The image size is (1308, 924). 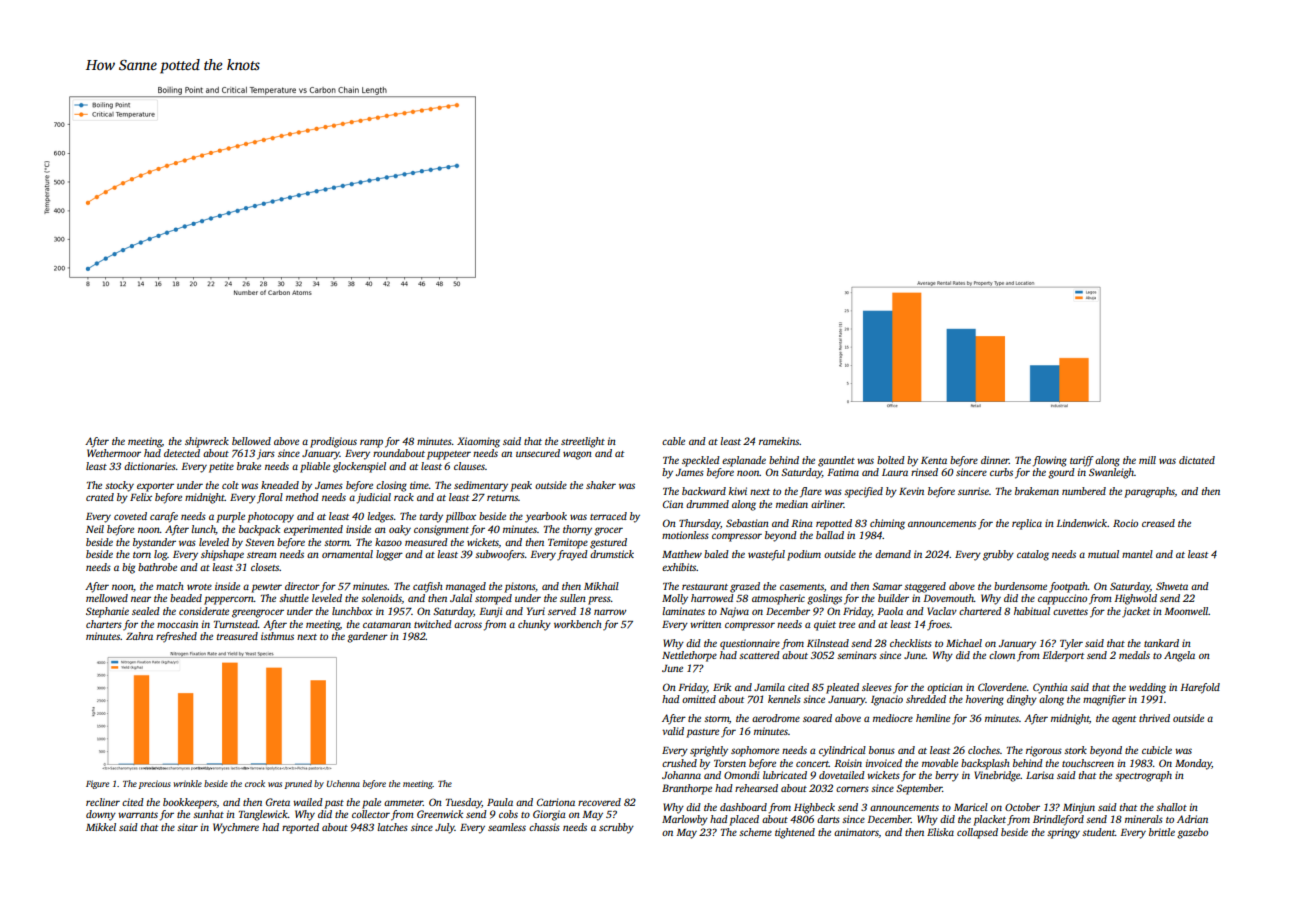 I want to click on kiwi, so click(x=738, y=491).
